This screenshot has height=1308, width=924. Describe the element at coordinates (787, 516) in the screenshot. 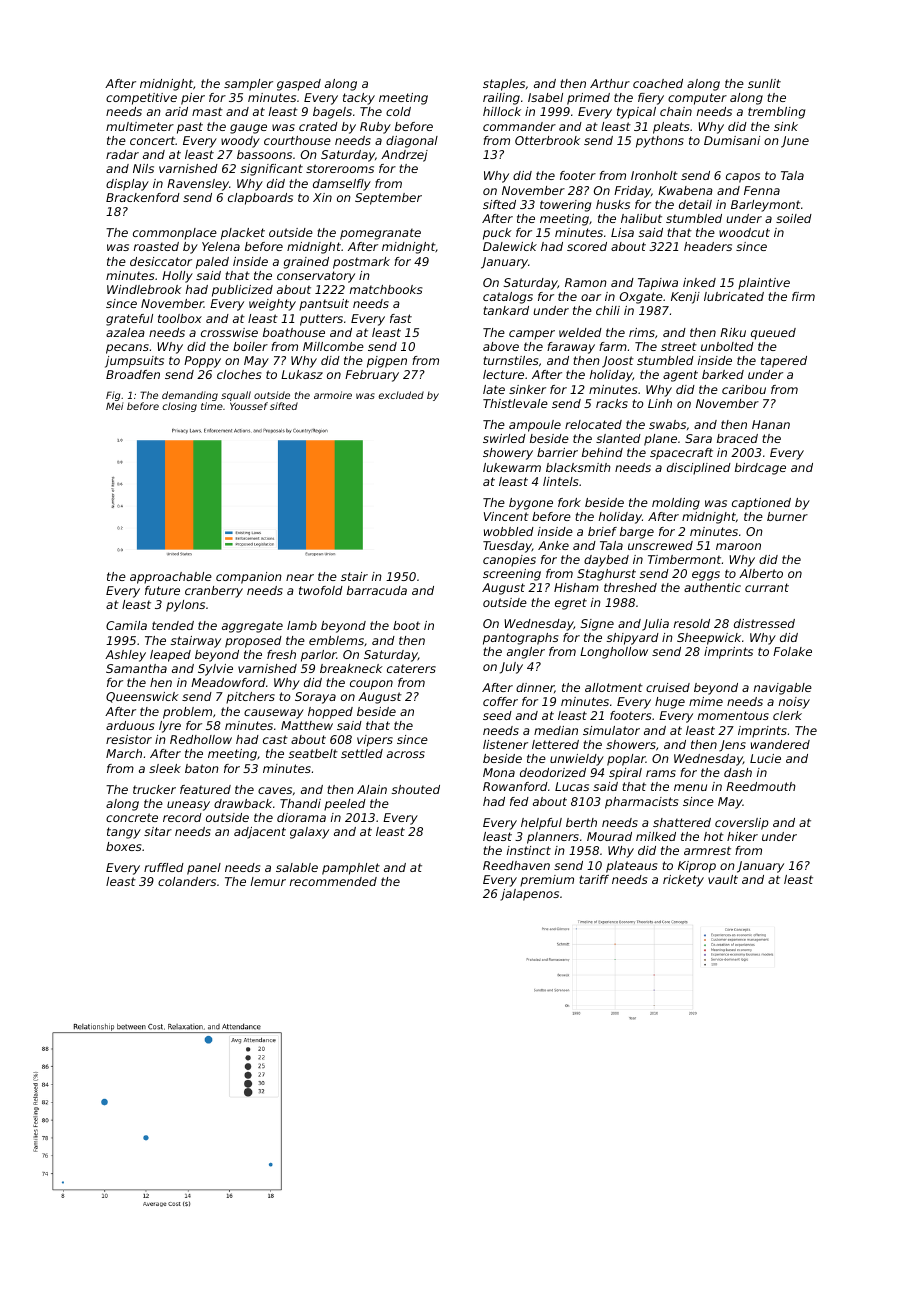

I see `burner` at that location.
